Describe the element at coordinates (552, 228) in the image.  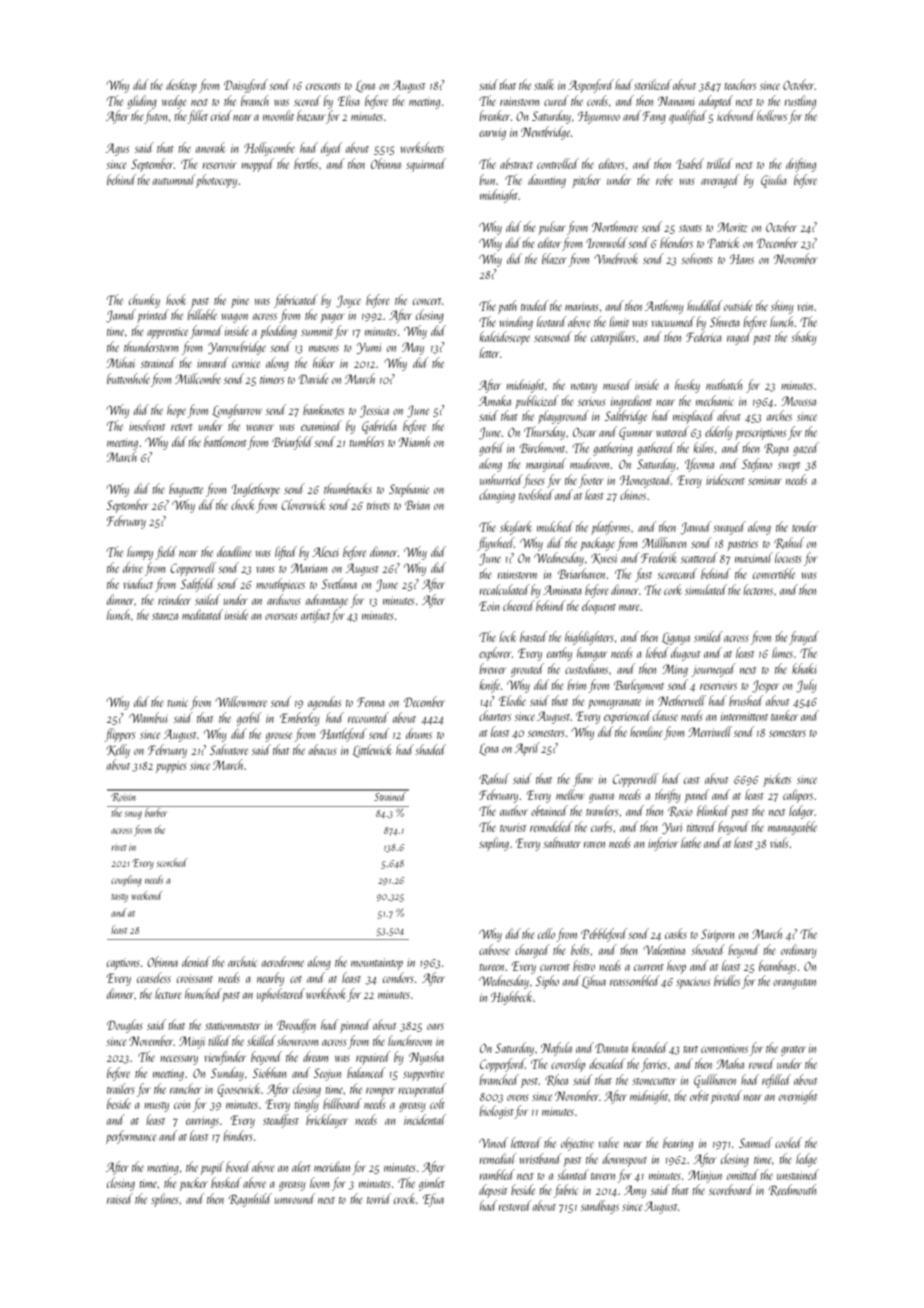
I see `pulsar` at that location.
